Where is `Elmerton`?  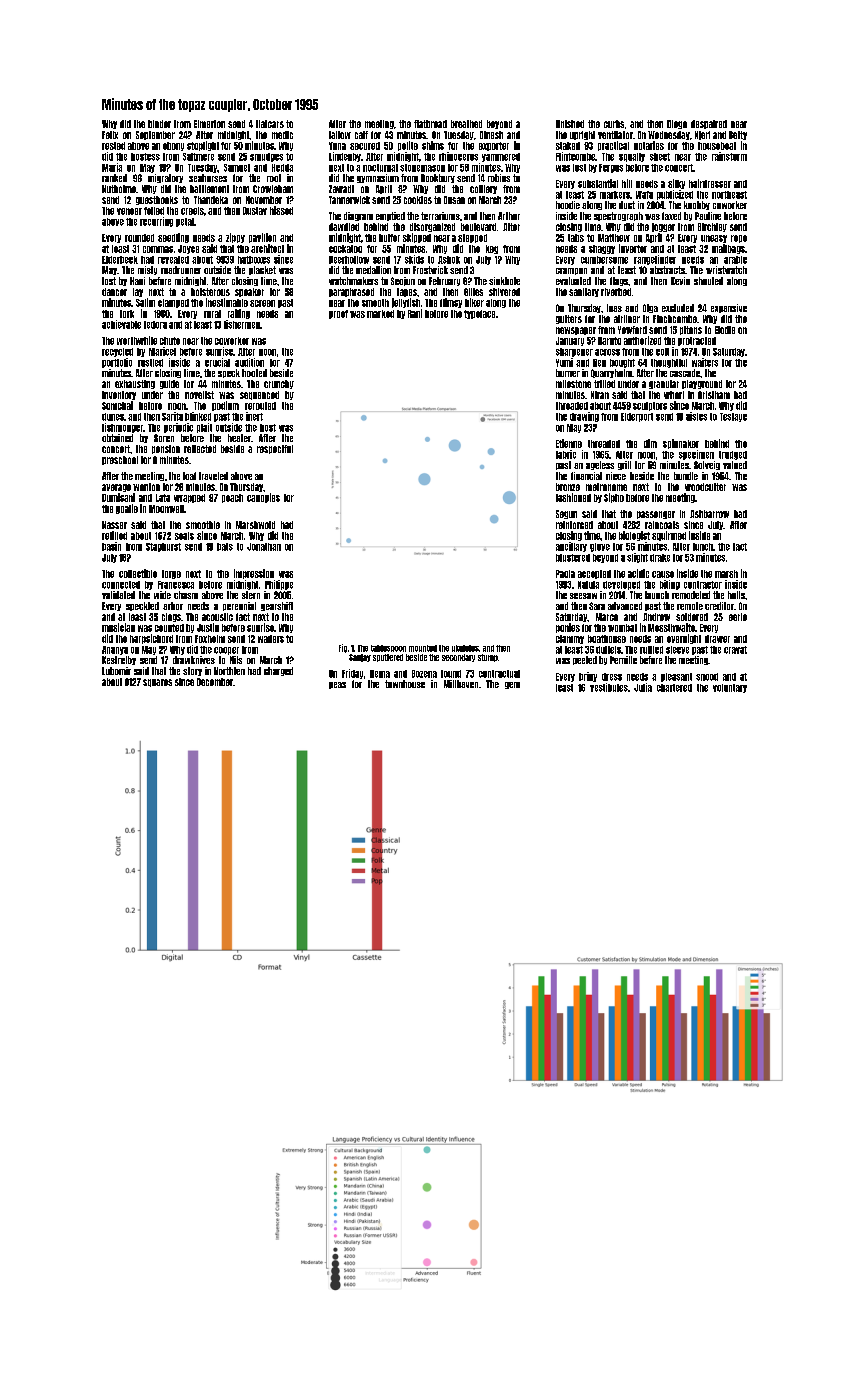
Elmerton is located at coordinates (209, 124).
